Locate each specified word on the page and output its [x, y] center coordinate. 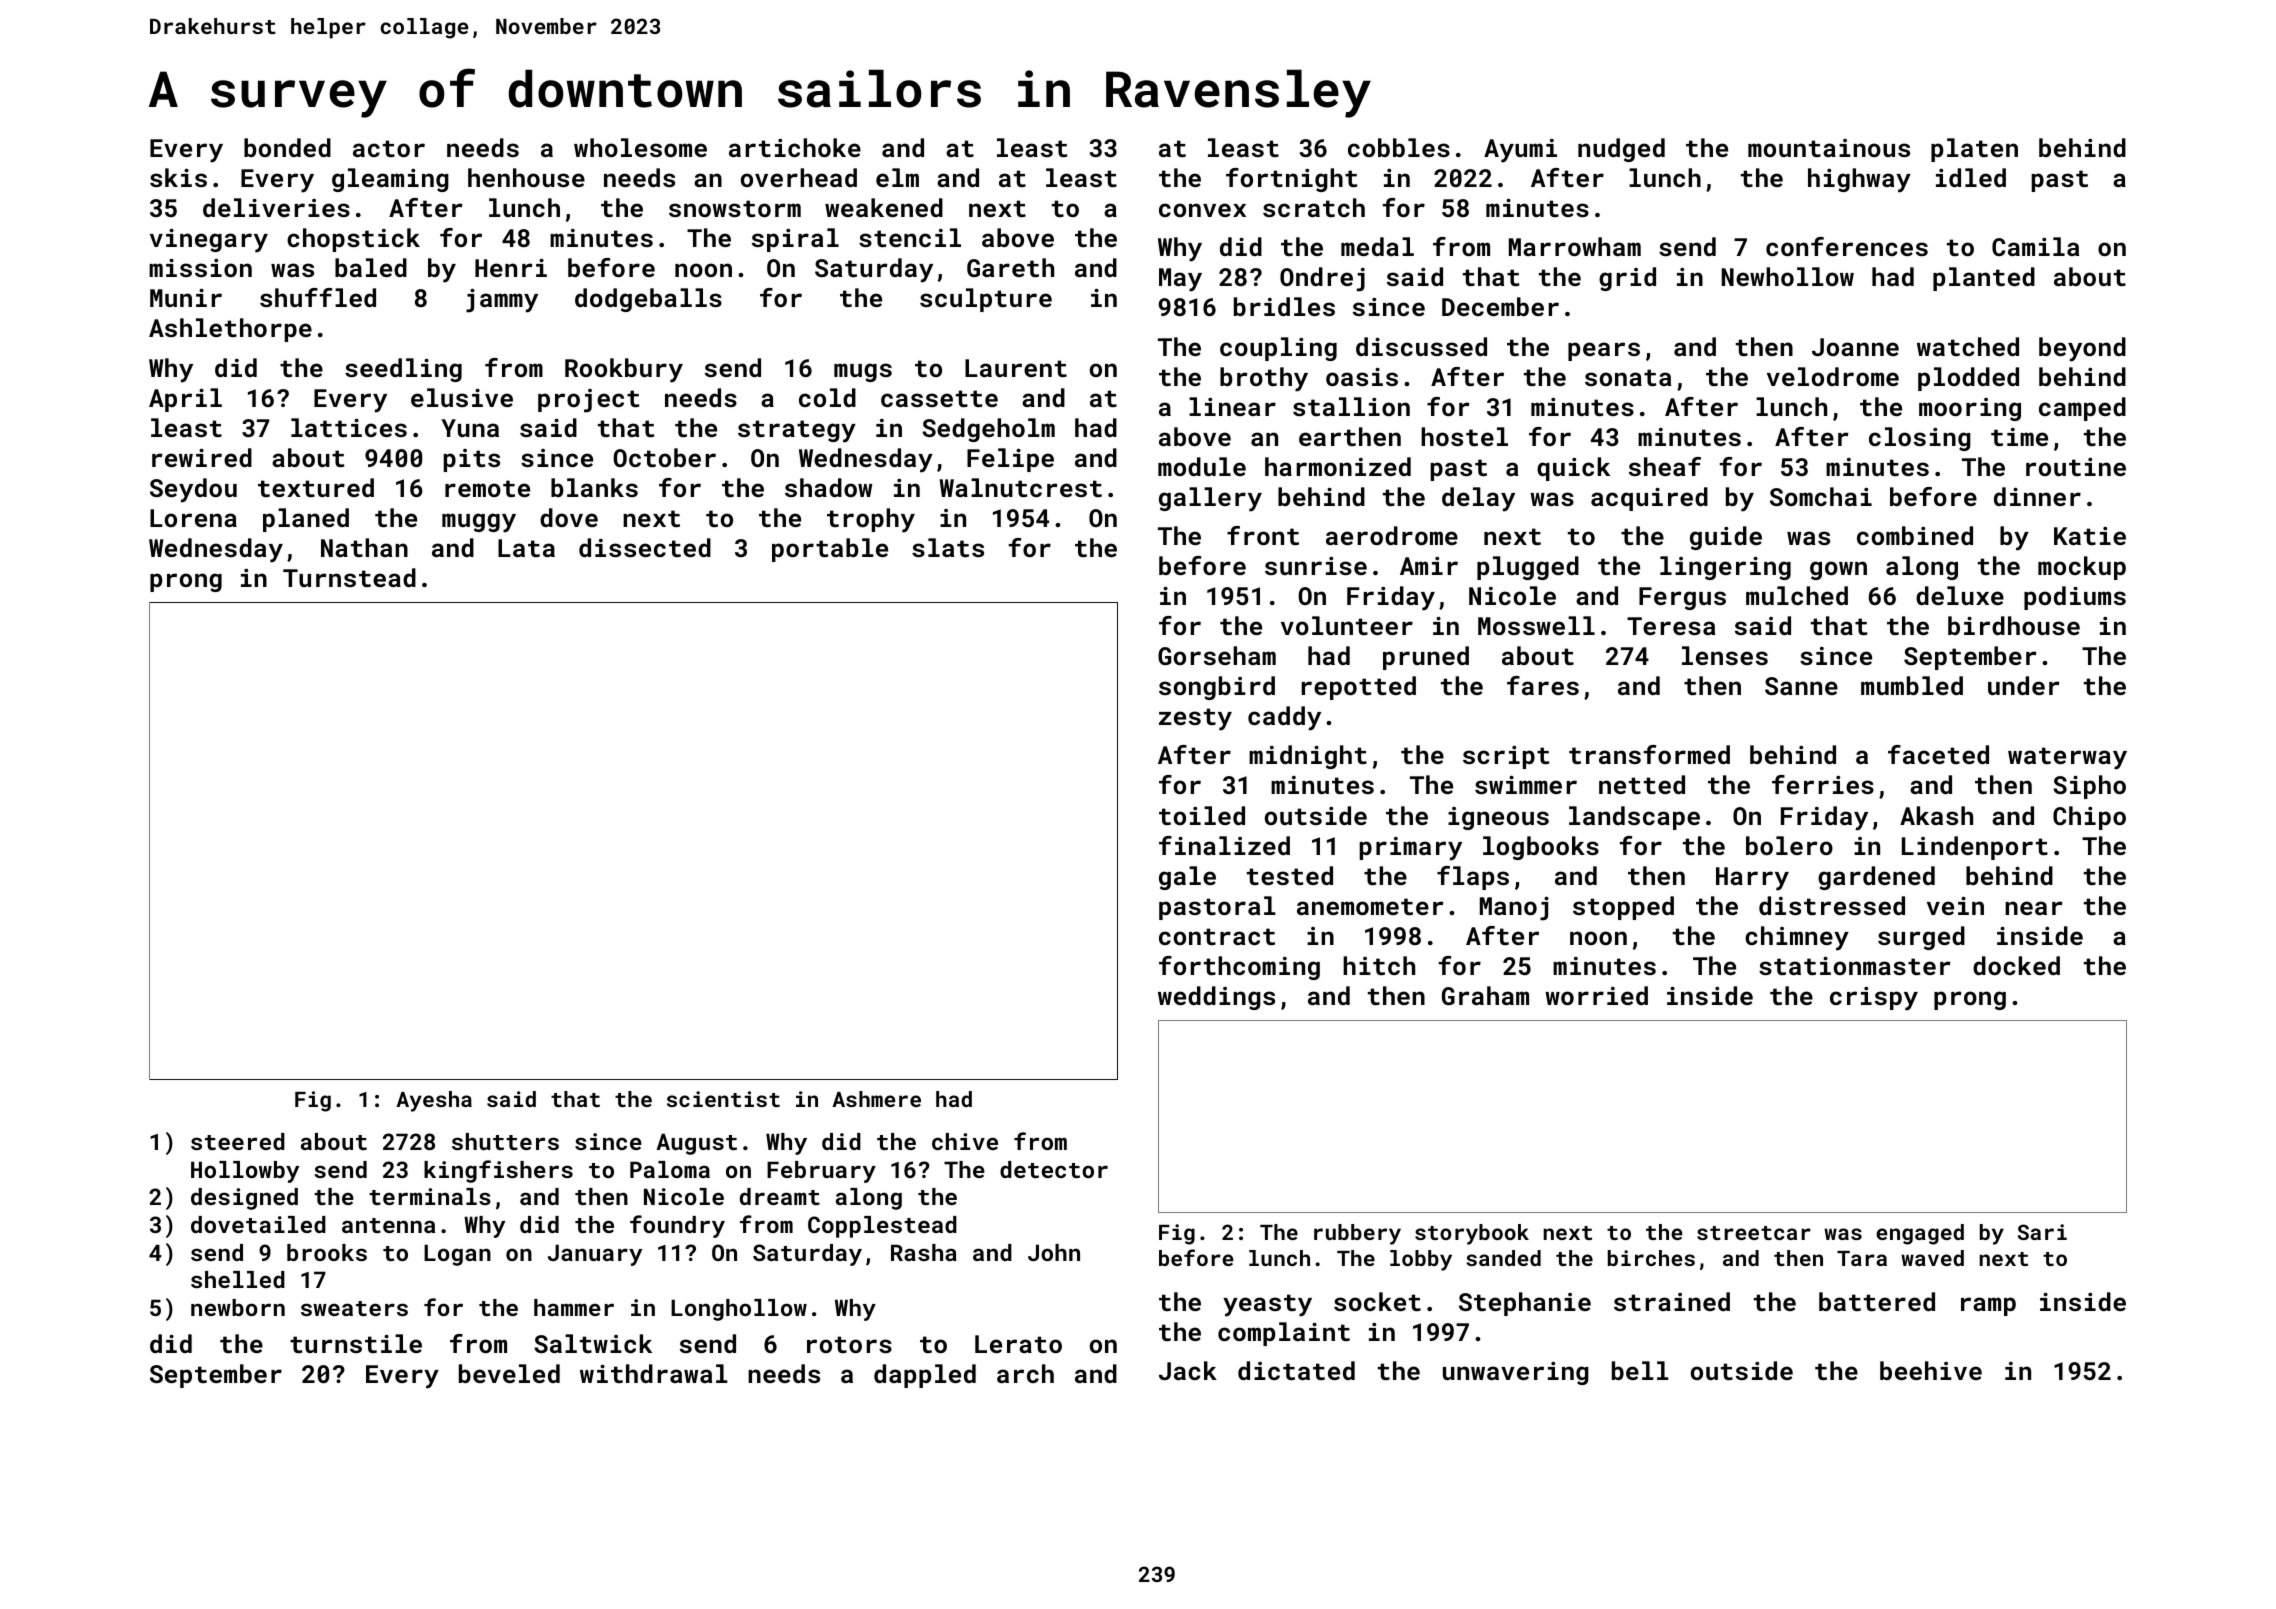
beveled [509, 1373]
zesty [1195, 719]
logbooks [1541, 848]
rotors [849, 1344]
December [1500, 306]
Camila [2035, 246]
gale [1187, 878]
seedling [403, 370]
